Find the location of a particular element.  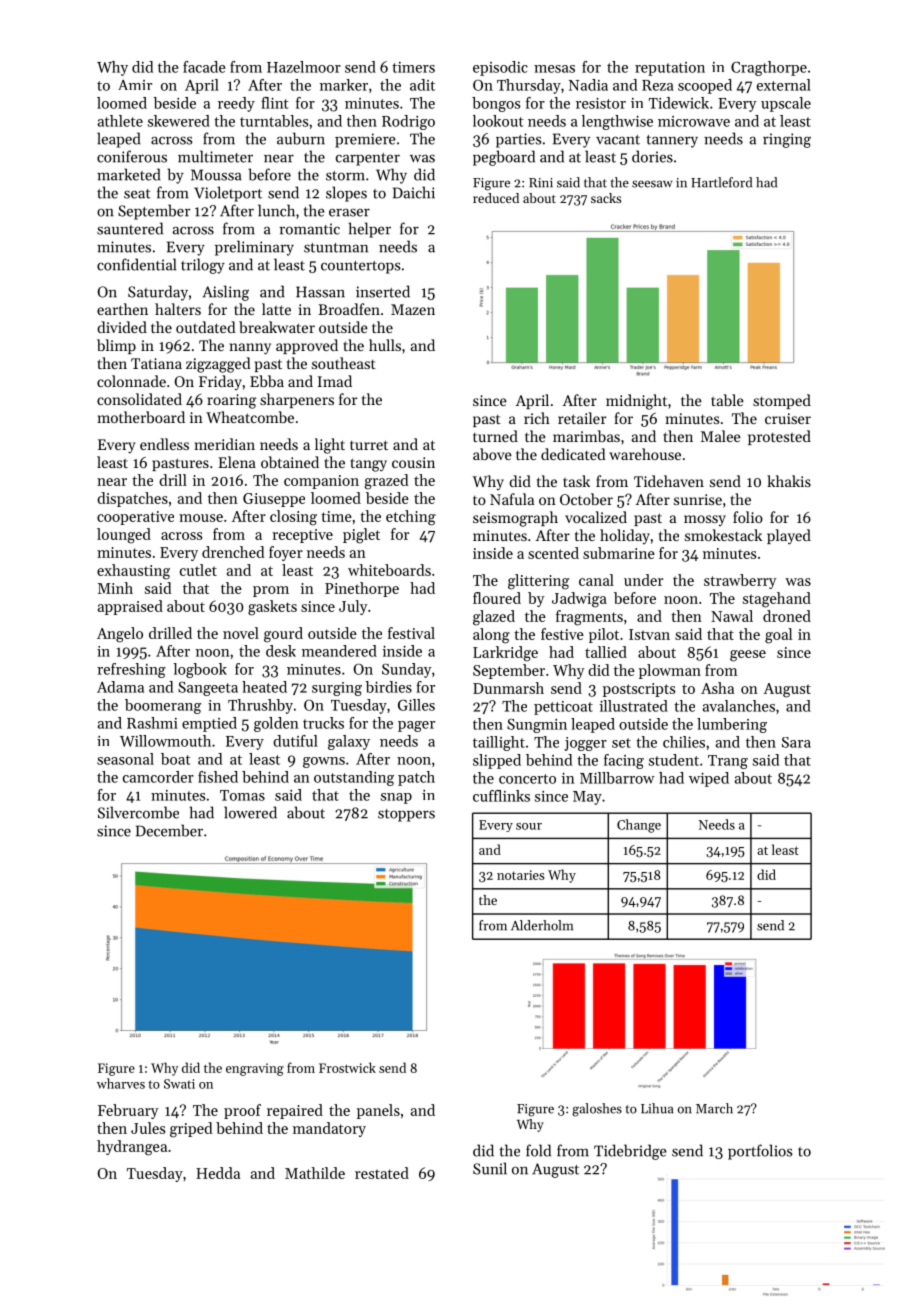

seesaw is located at coordinates (652, 184).
